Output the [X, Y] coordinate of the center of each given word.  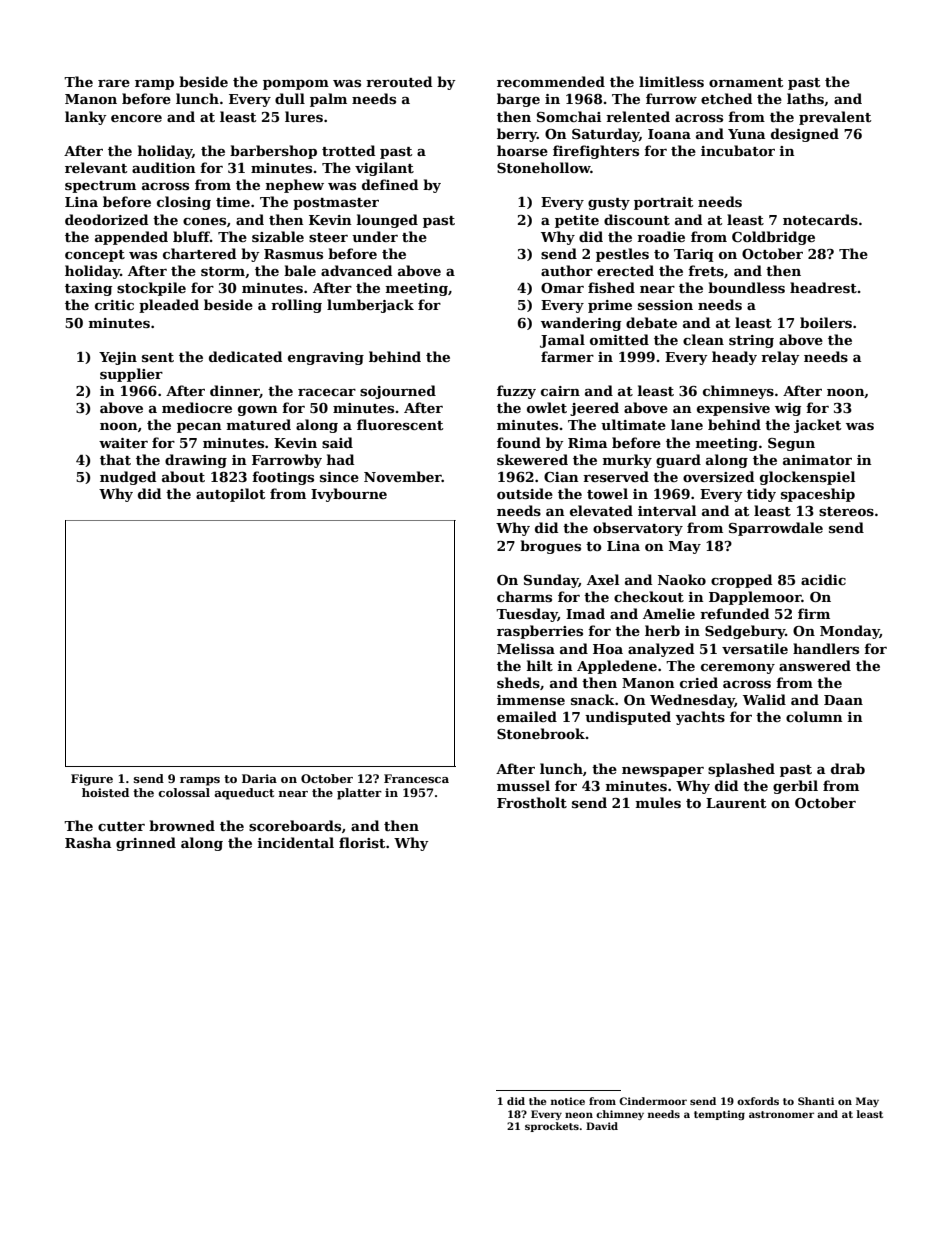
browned [182, 825]
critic [114, 305]
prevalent [835, 118]
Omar [562, 288]
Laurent [736, 803]
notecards [820, 219]
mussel [523, 785]
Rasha [88, 842]
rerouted [399, 81]
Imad [585, 613]
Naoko [682, 579]
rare [114, 83]
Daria [259, 778]
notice [568, 1101]
